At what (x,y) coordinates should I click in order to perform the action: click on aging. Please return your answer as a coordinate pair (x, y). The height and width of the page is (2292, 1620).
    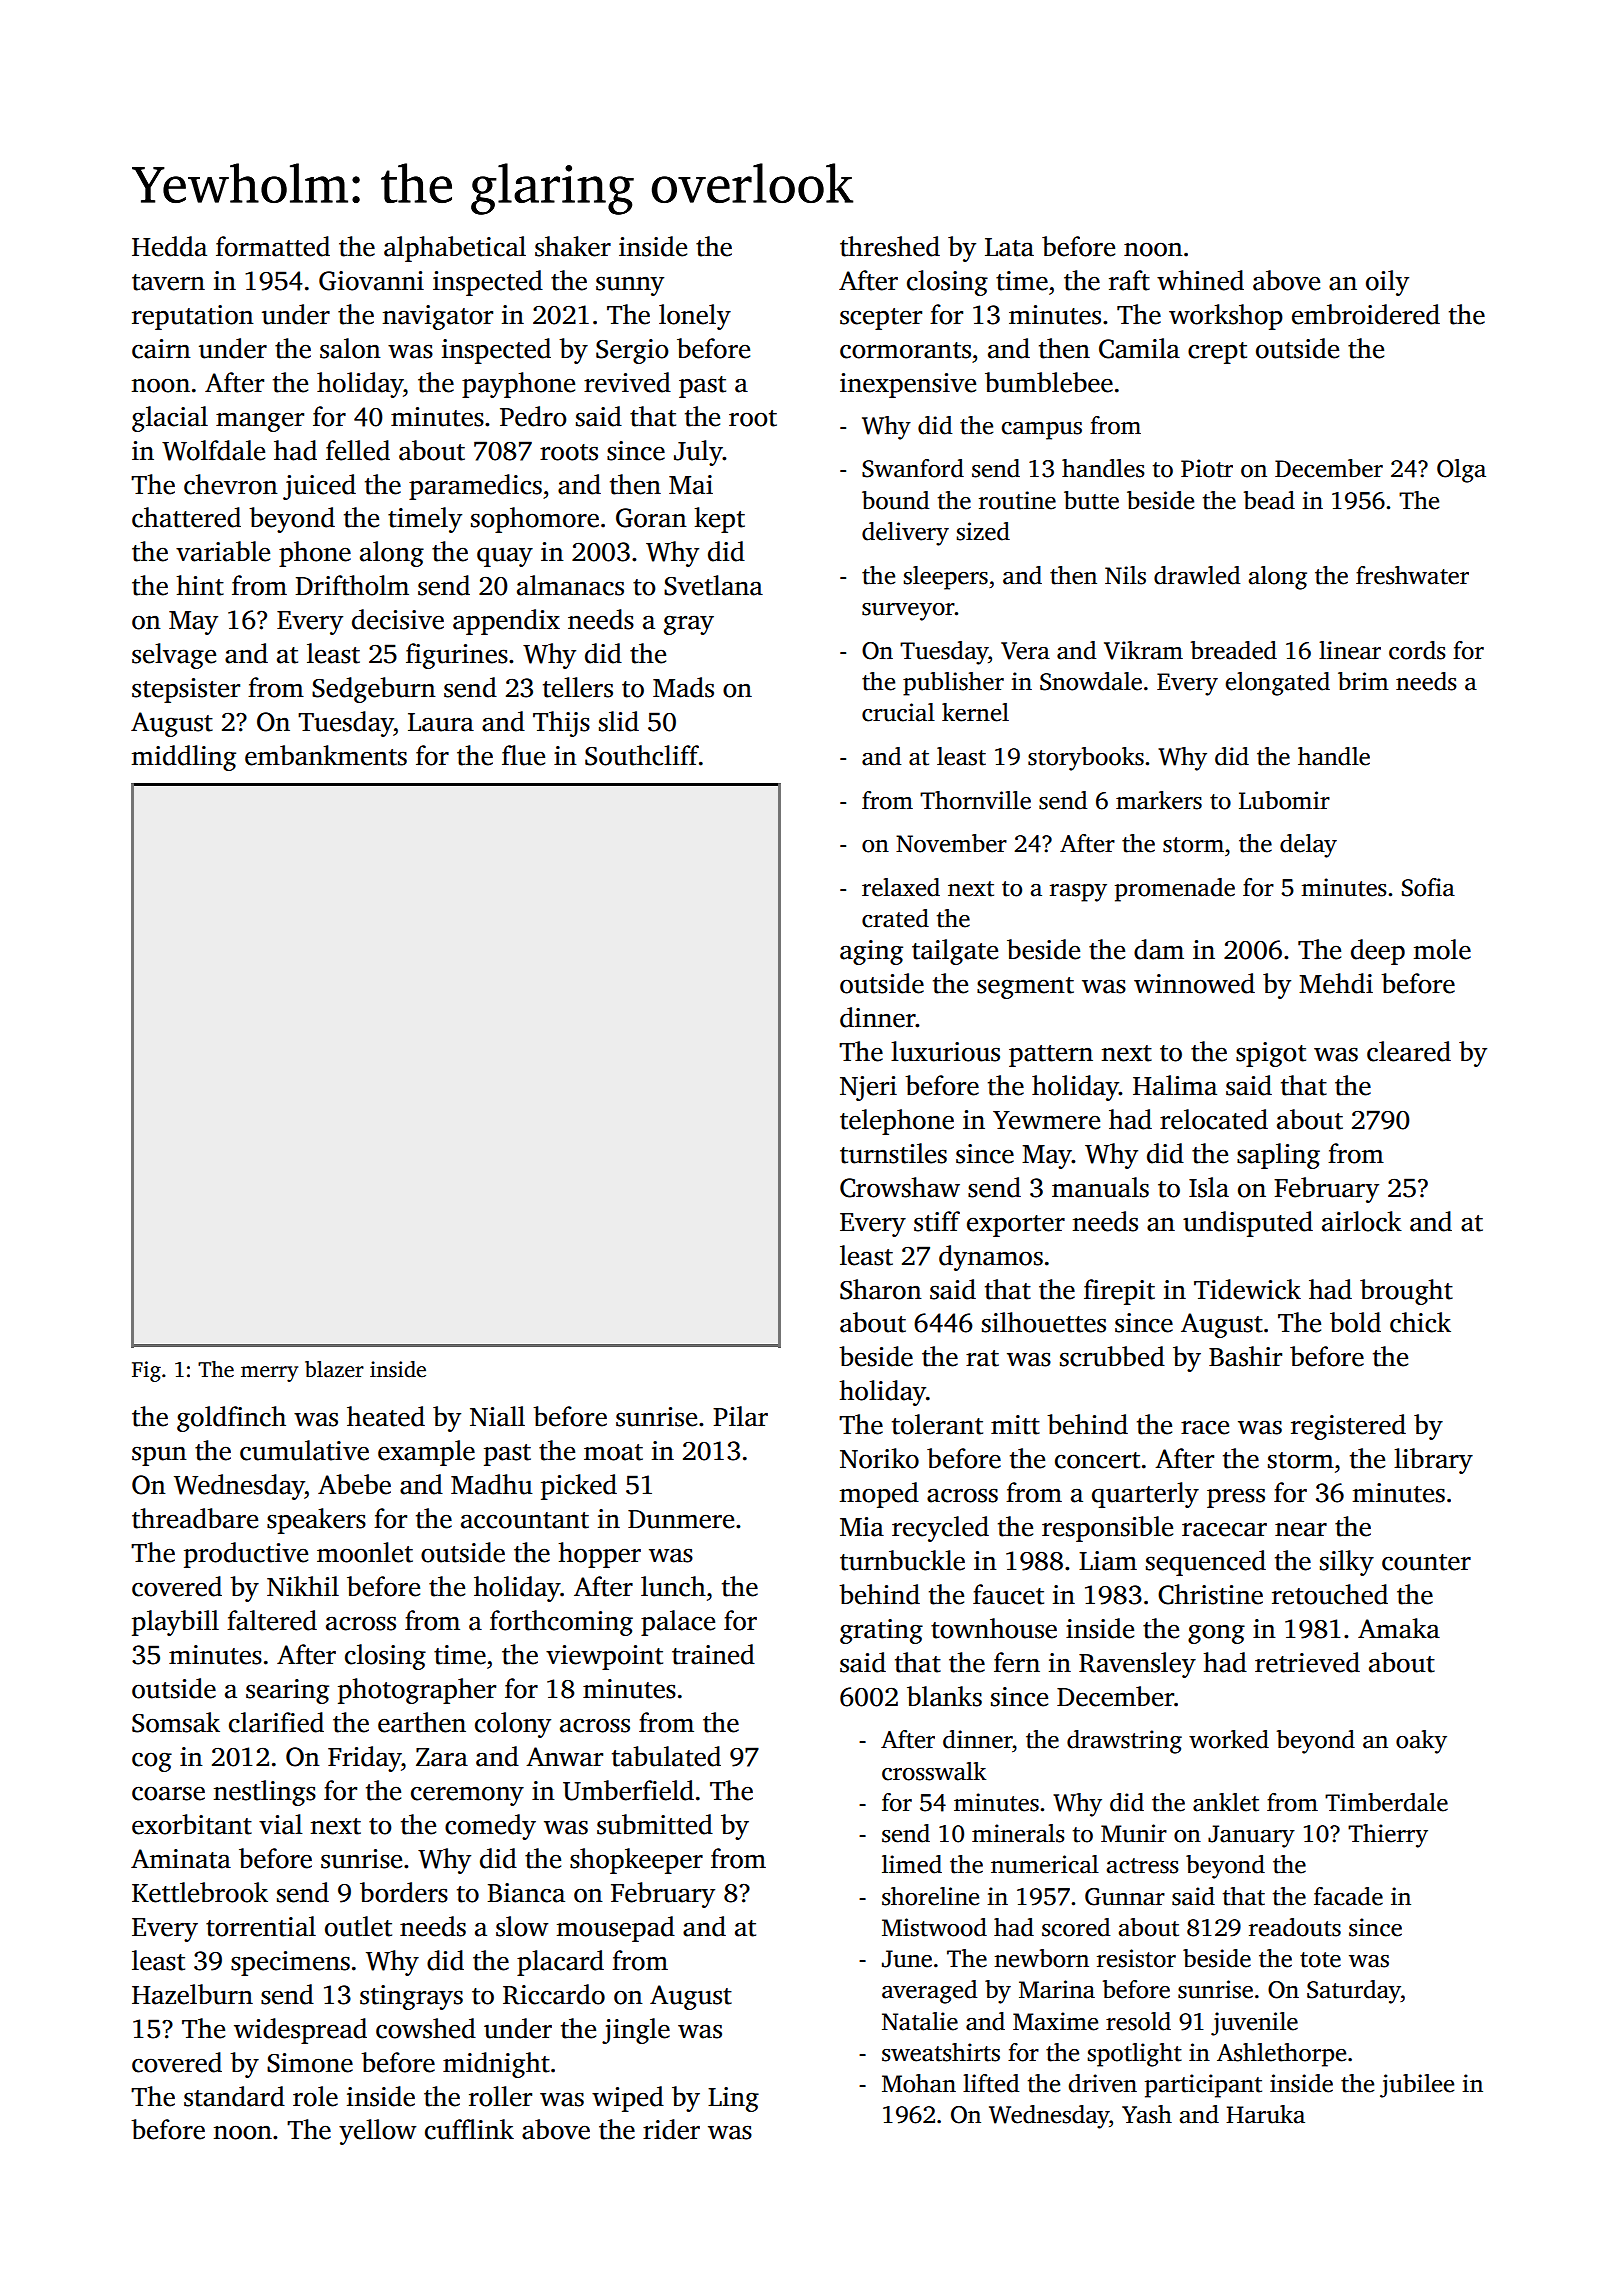
    Looking at the image, I should click on (871, 952).
